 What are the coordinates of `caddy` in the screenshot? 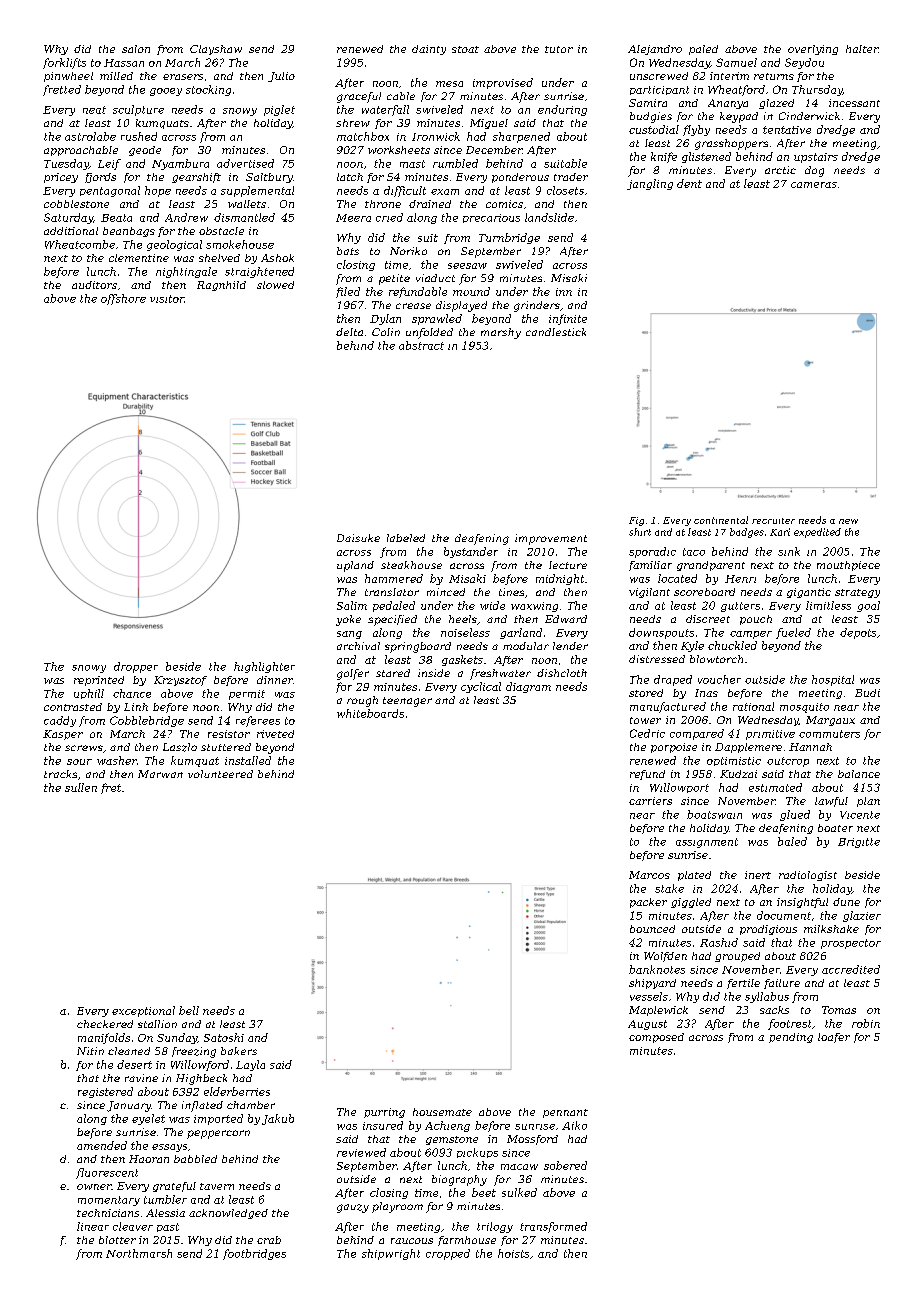 It's located at (60, 721).
